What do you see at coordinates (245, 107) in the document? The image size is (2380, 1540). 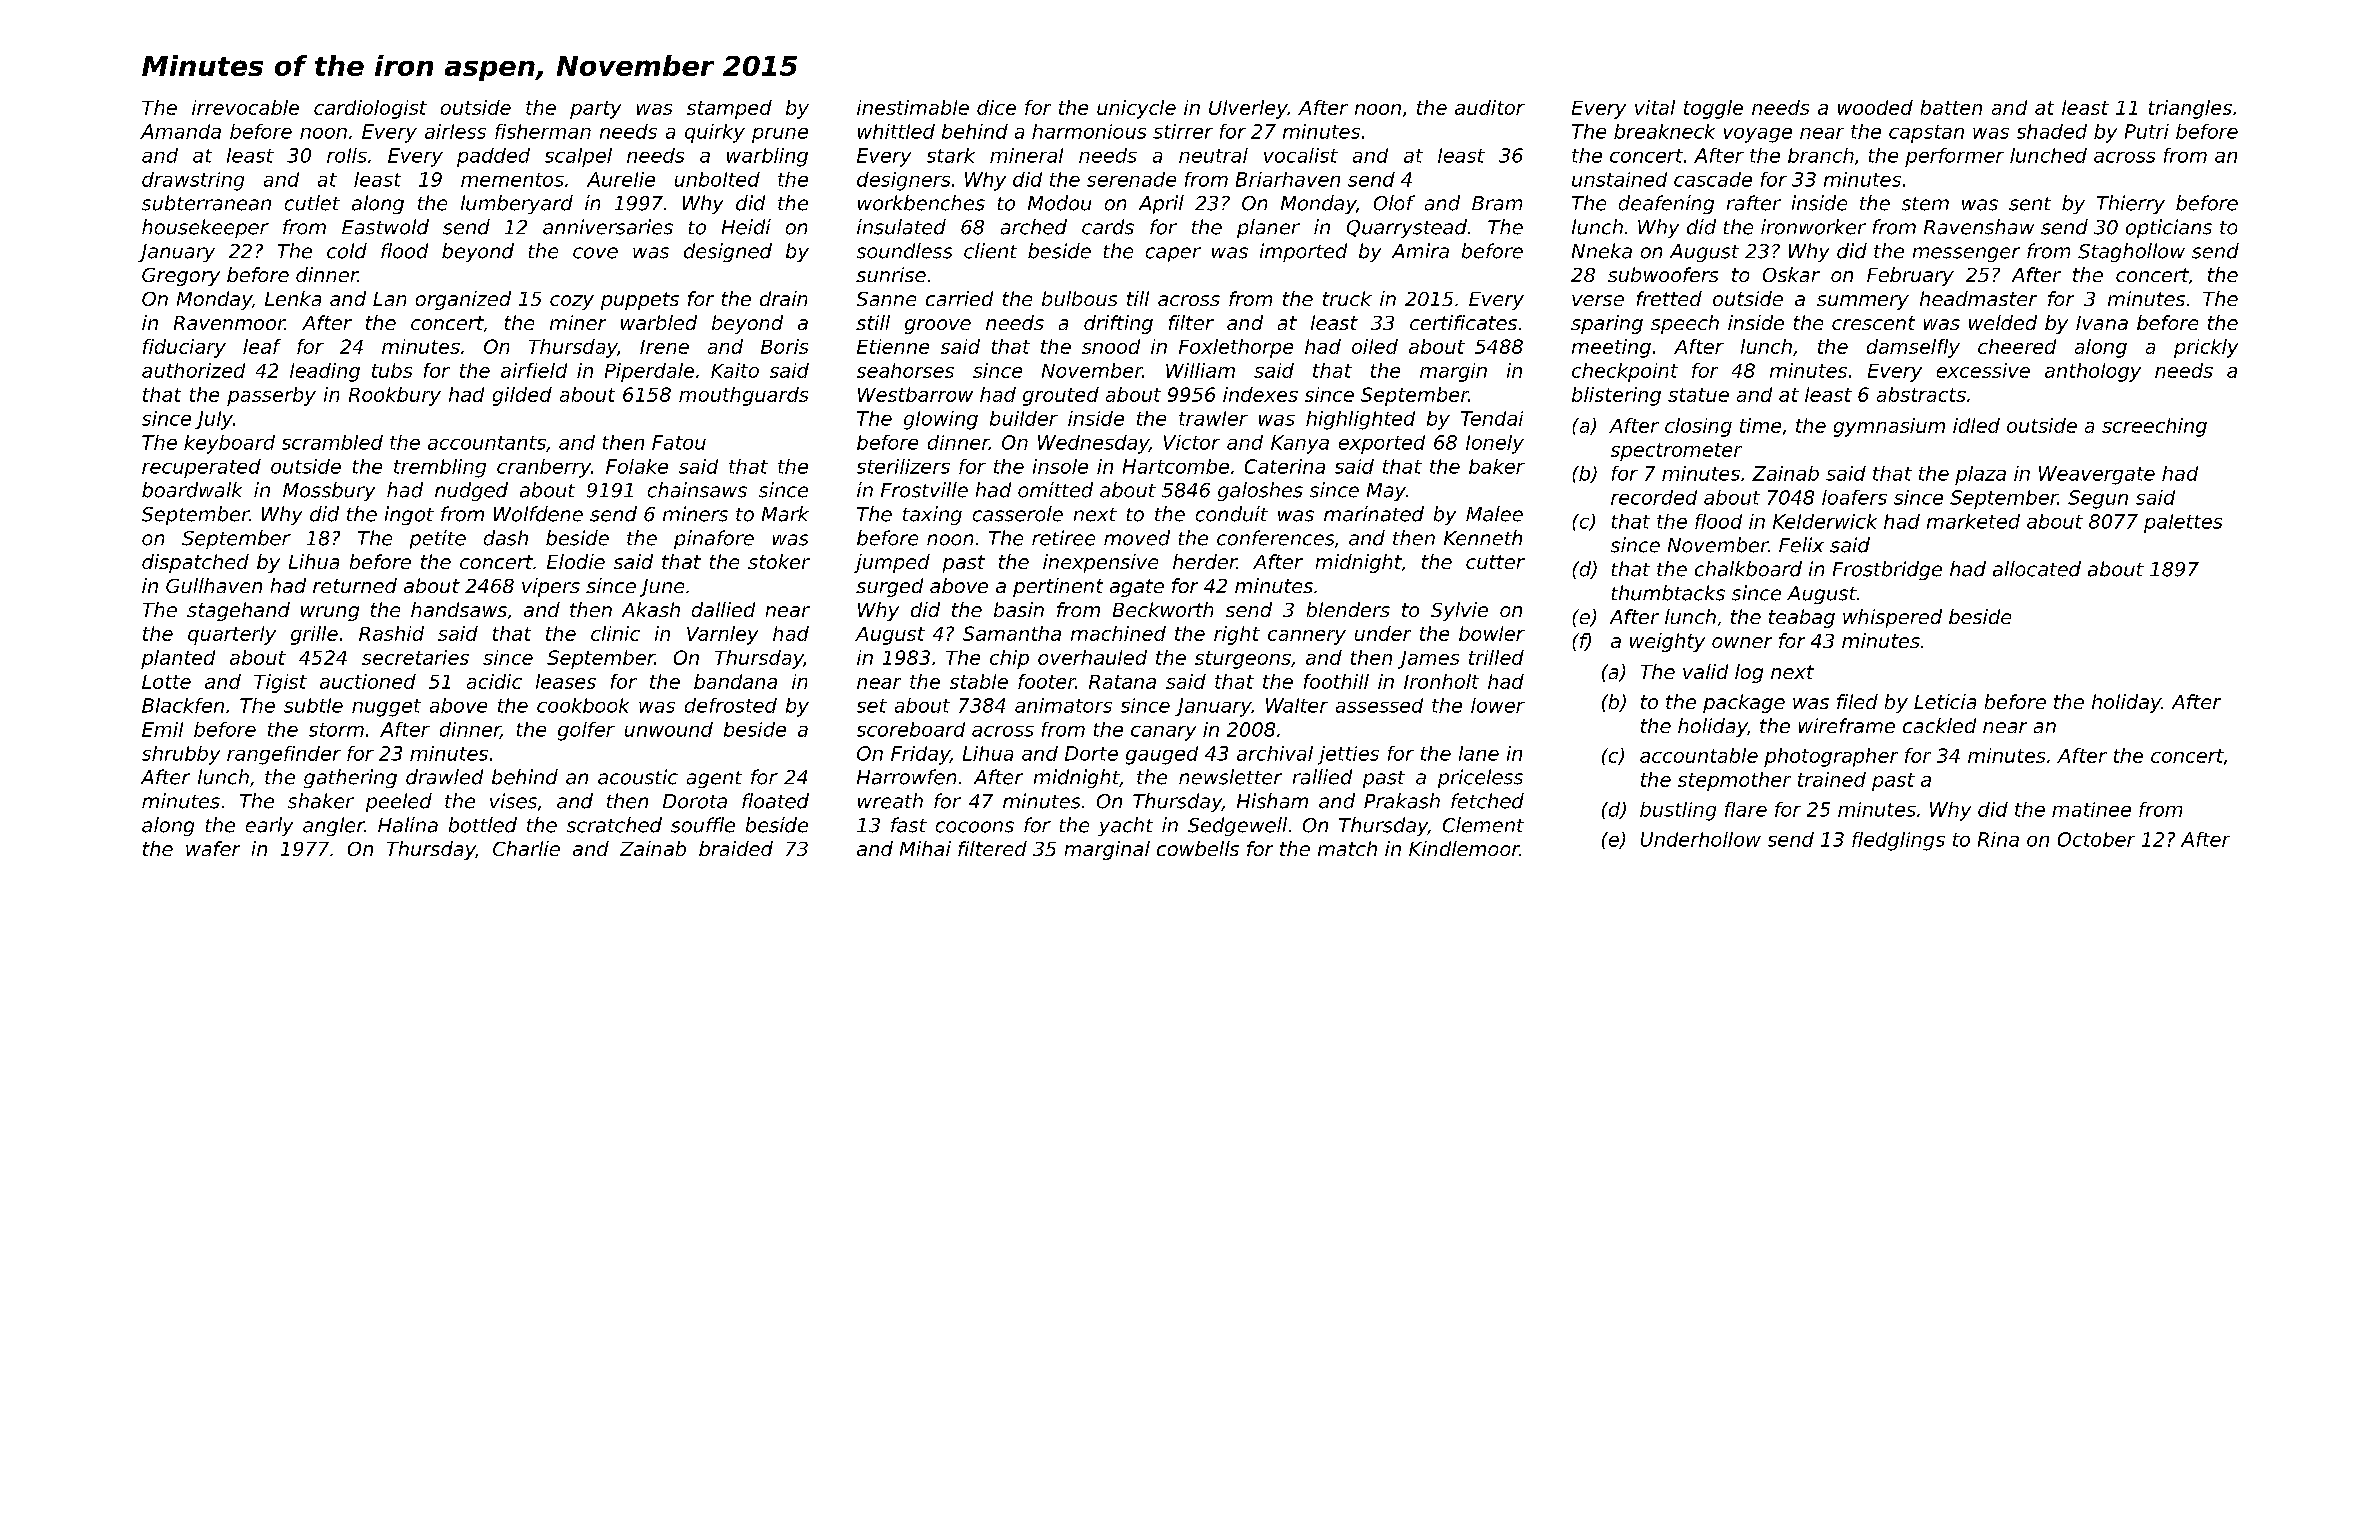 I see `irrevocable` at bounding box center [245, 107].
